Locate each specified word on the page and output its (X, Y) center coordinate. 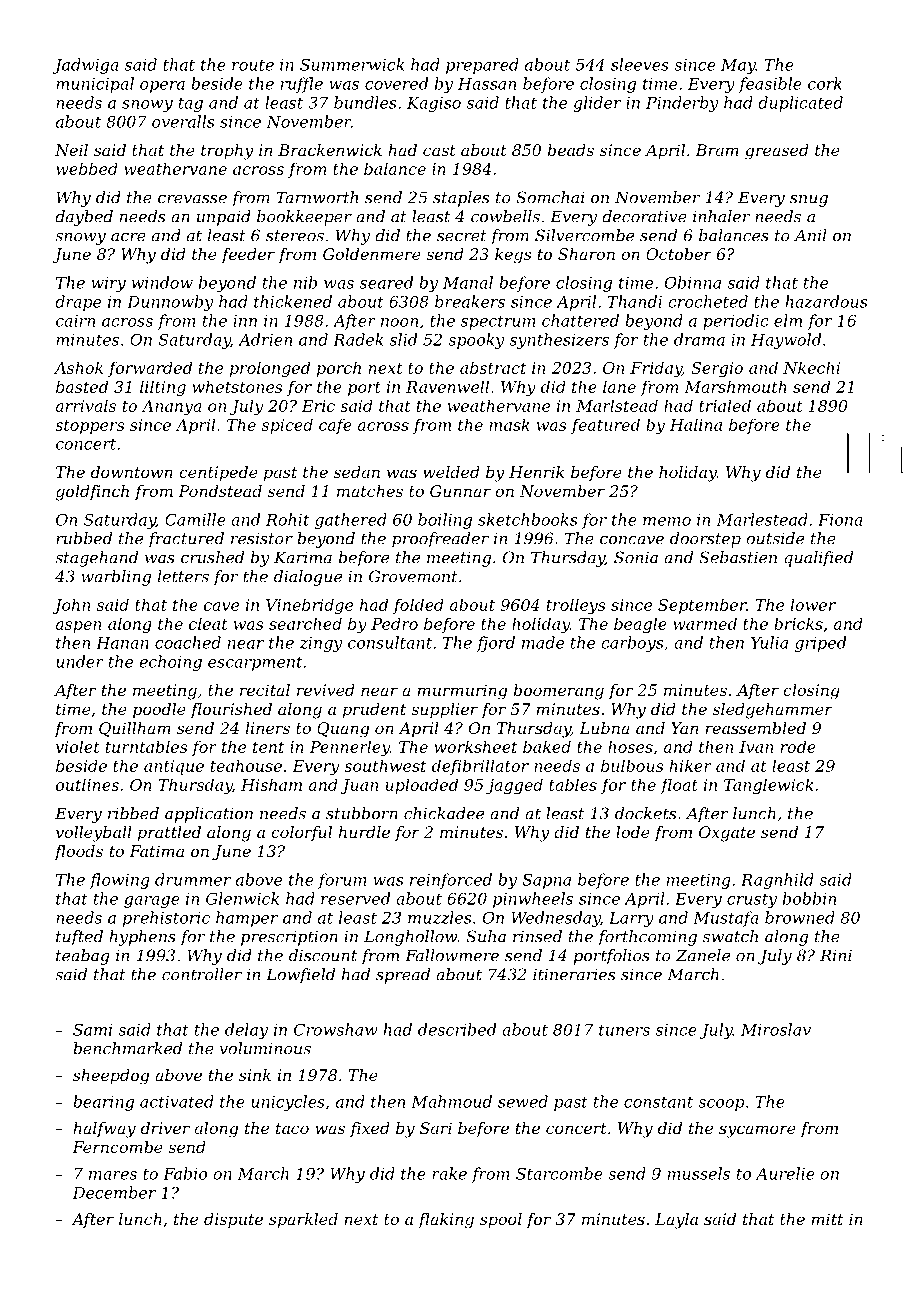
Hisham (271, 784)
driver (165, 1128)
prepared (482, 66)
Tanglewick (769, 786)
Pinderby (682, 104)
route (253, 65)
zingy (320, 644)
